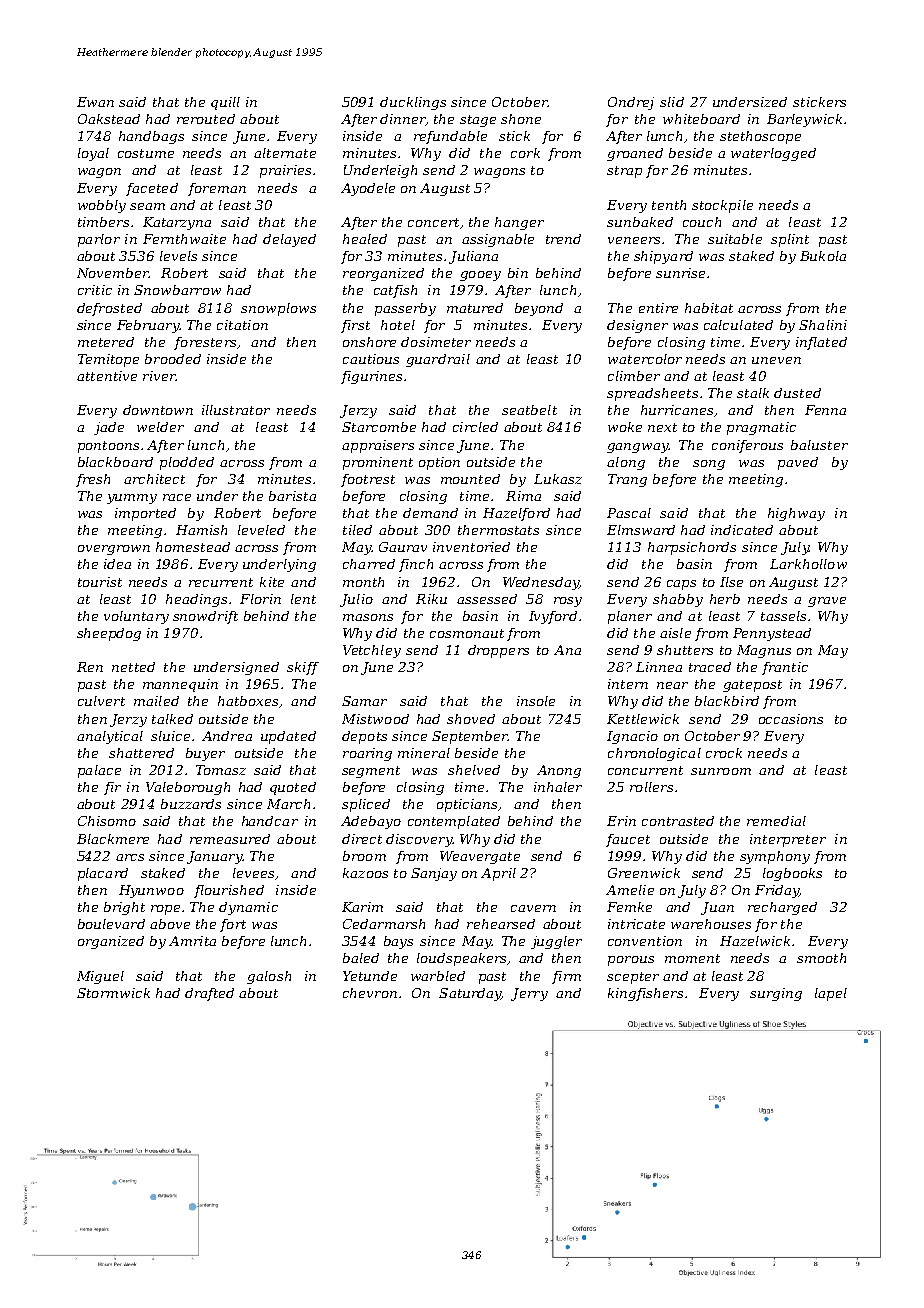  What do you see at coordinates (403, 120) in the screenshot?
I see `dinner` at bounding box center [403, 120].
